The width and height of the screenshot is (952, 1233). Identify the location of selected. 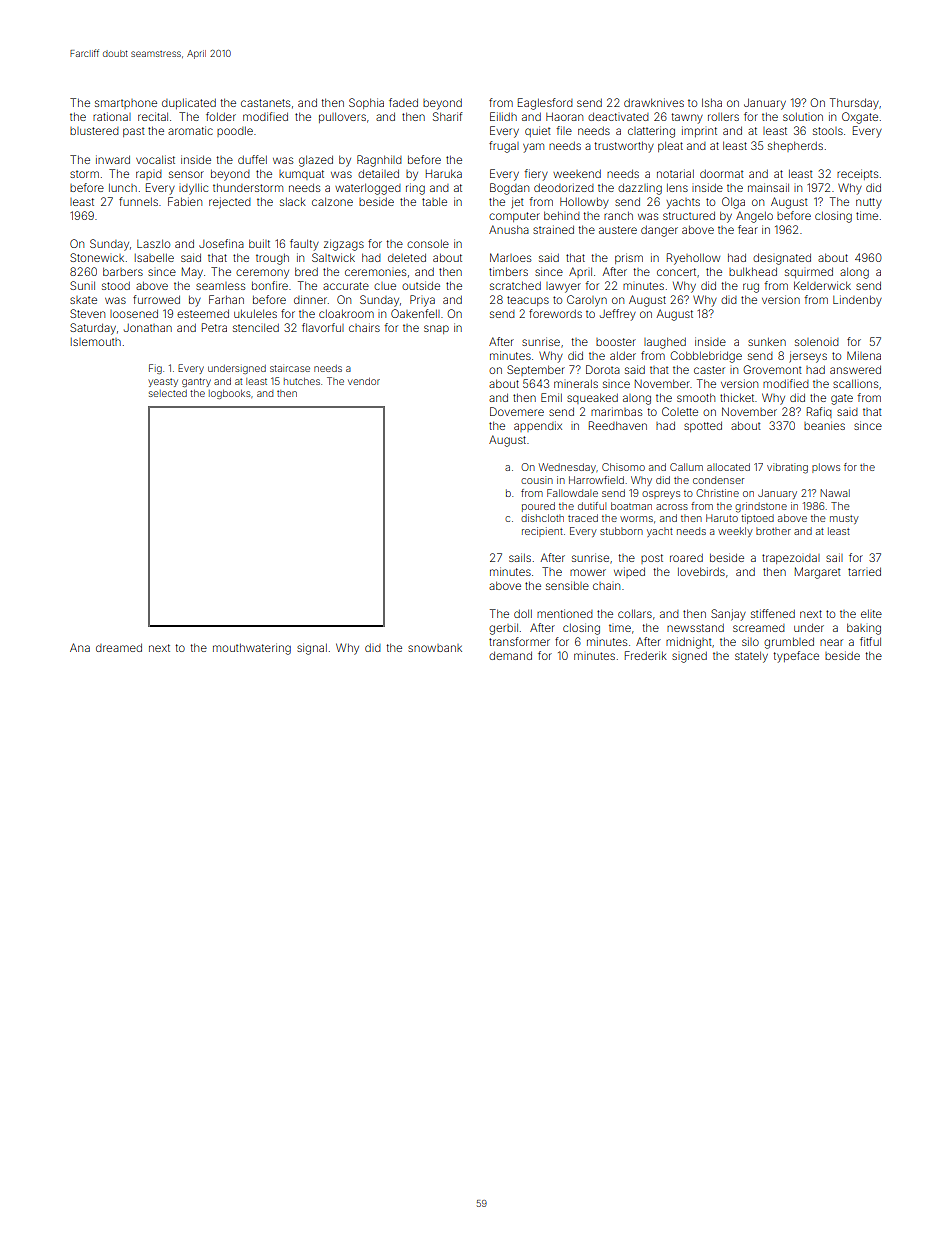
(168, 393).
